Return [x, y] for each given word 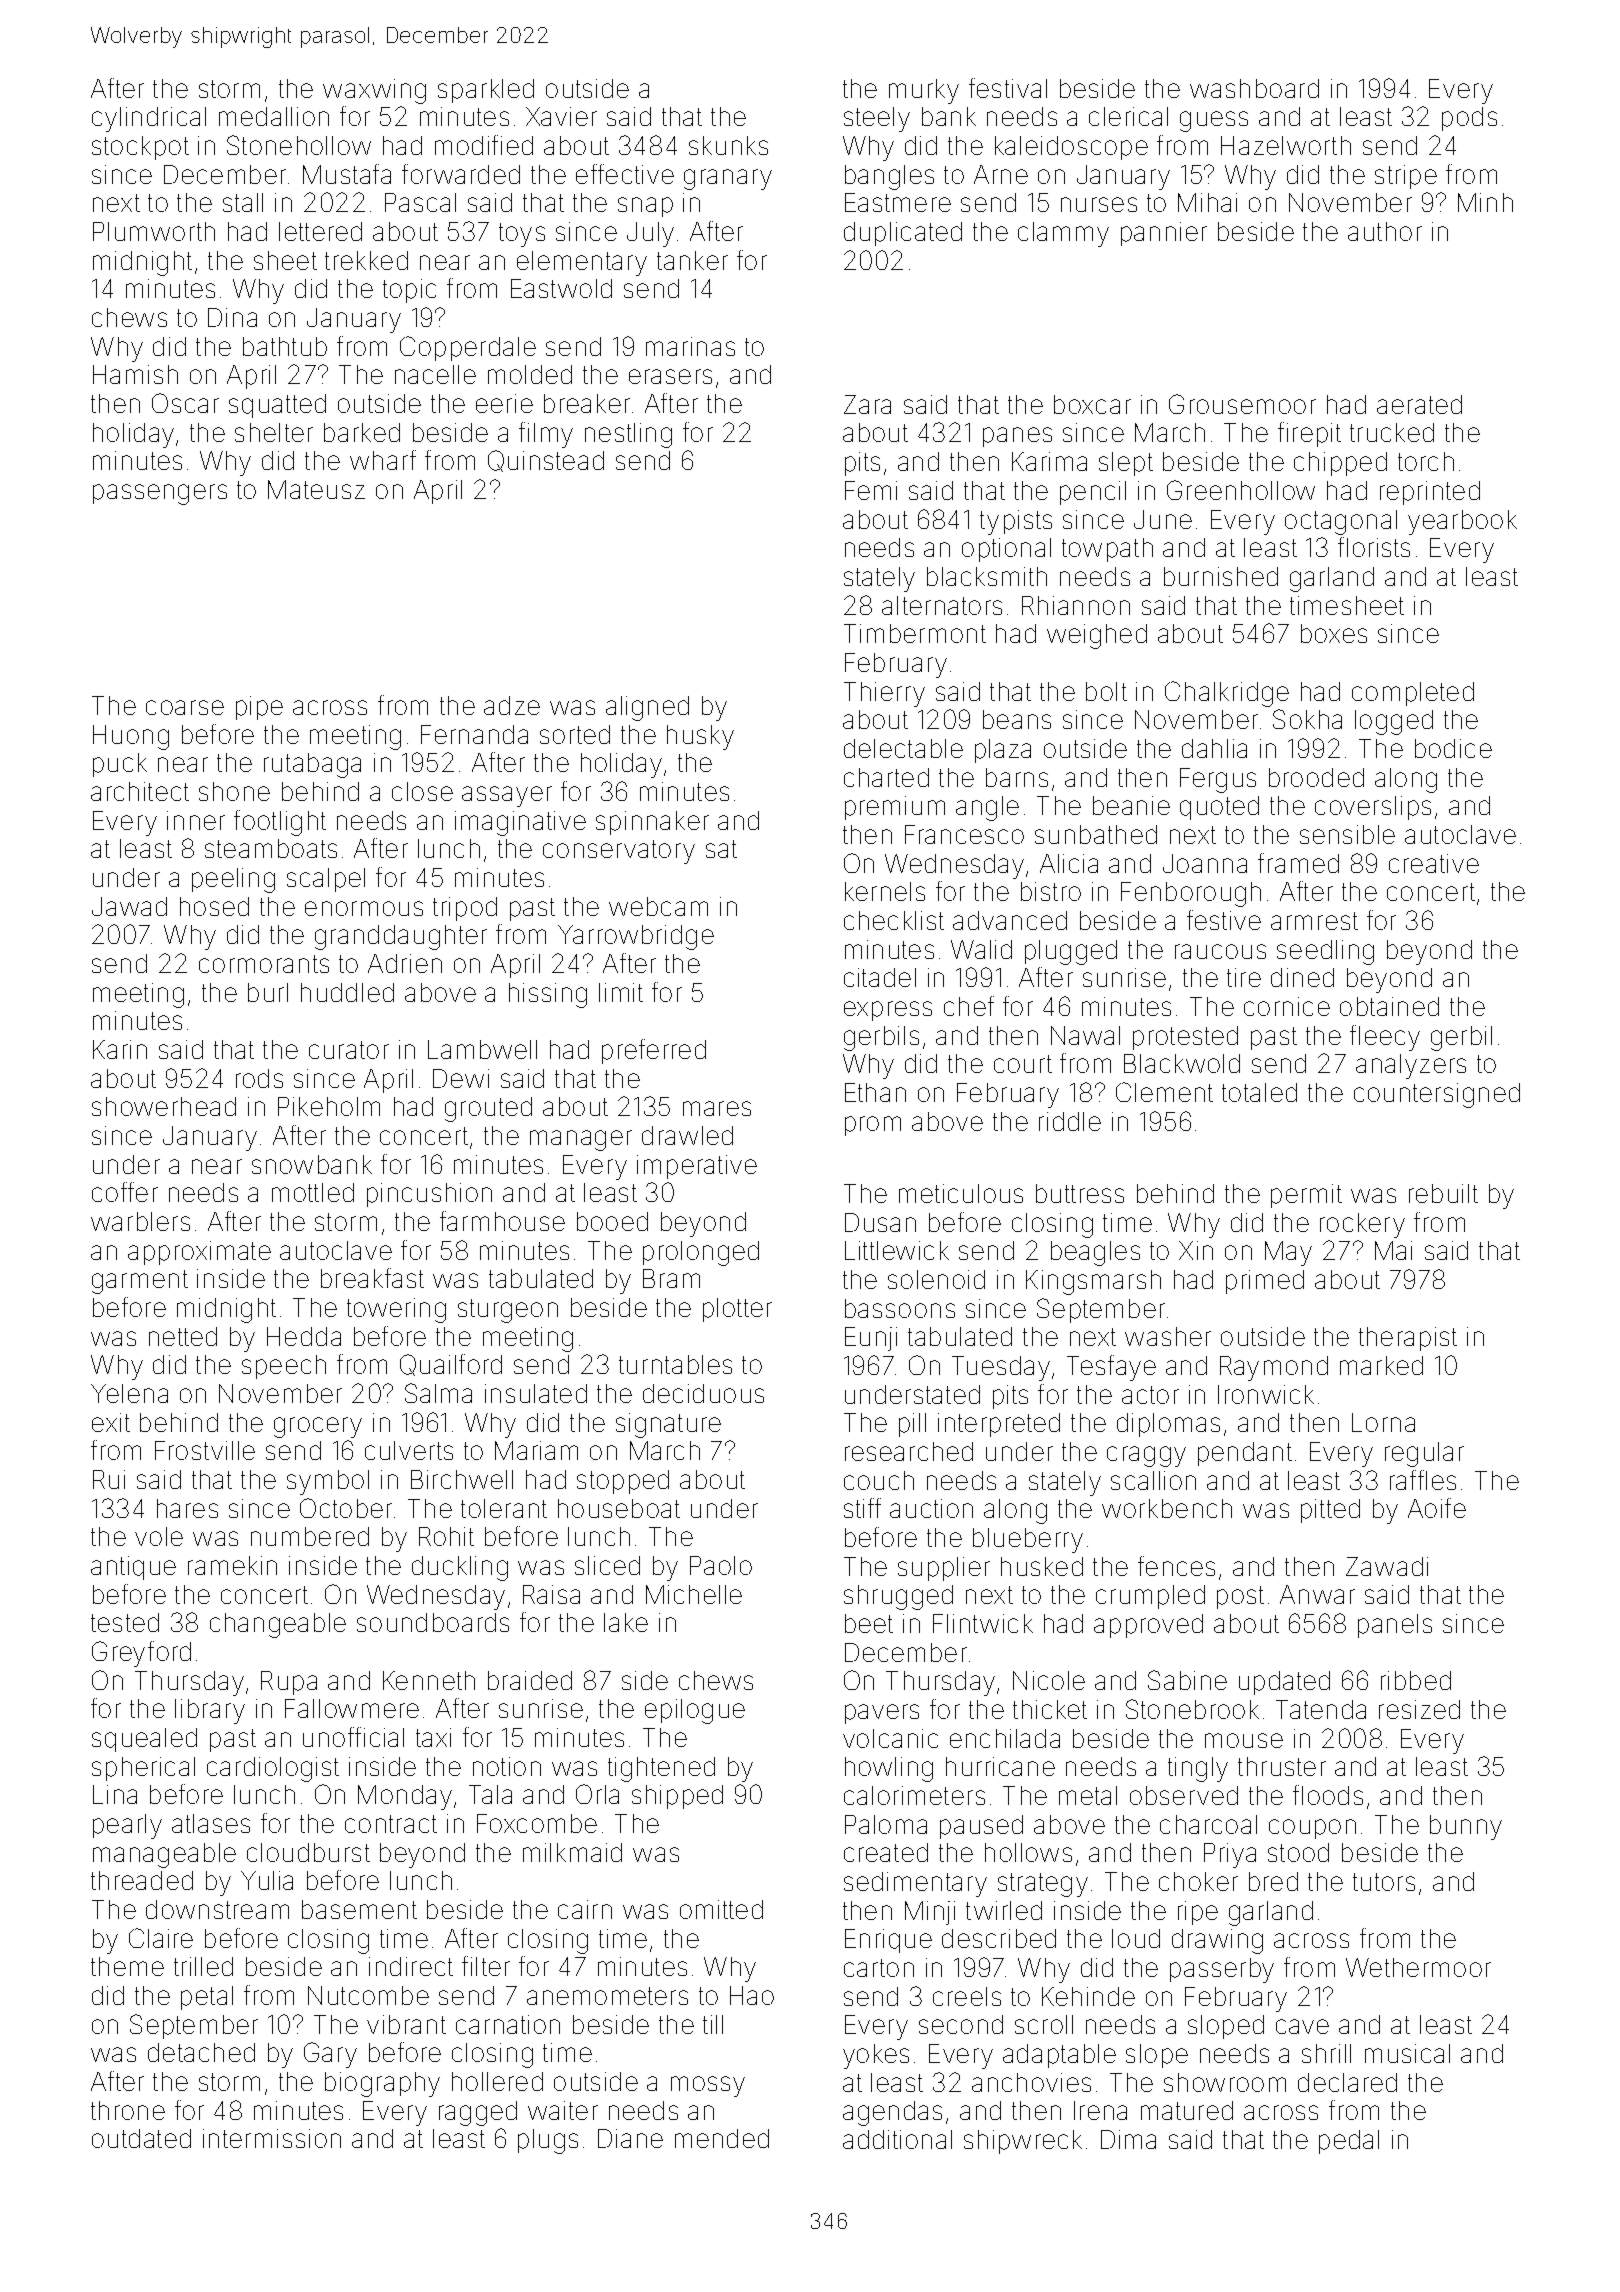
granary [728, 179]
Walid [981, 949]
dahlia [1214, 748]
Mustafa [347, 174]
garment [140, 1282]
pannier [1164, 234]
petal [207, 1998]
